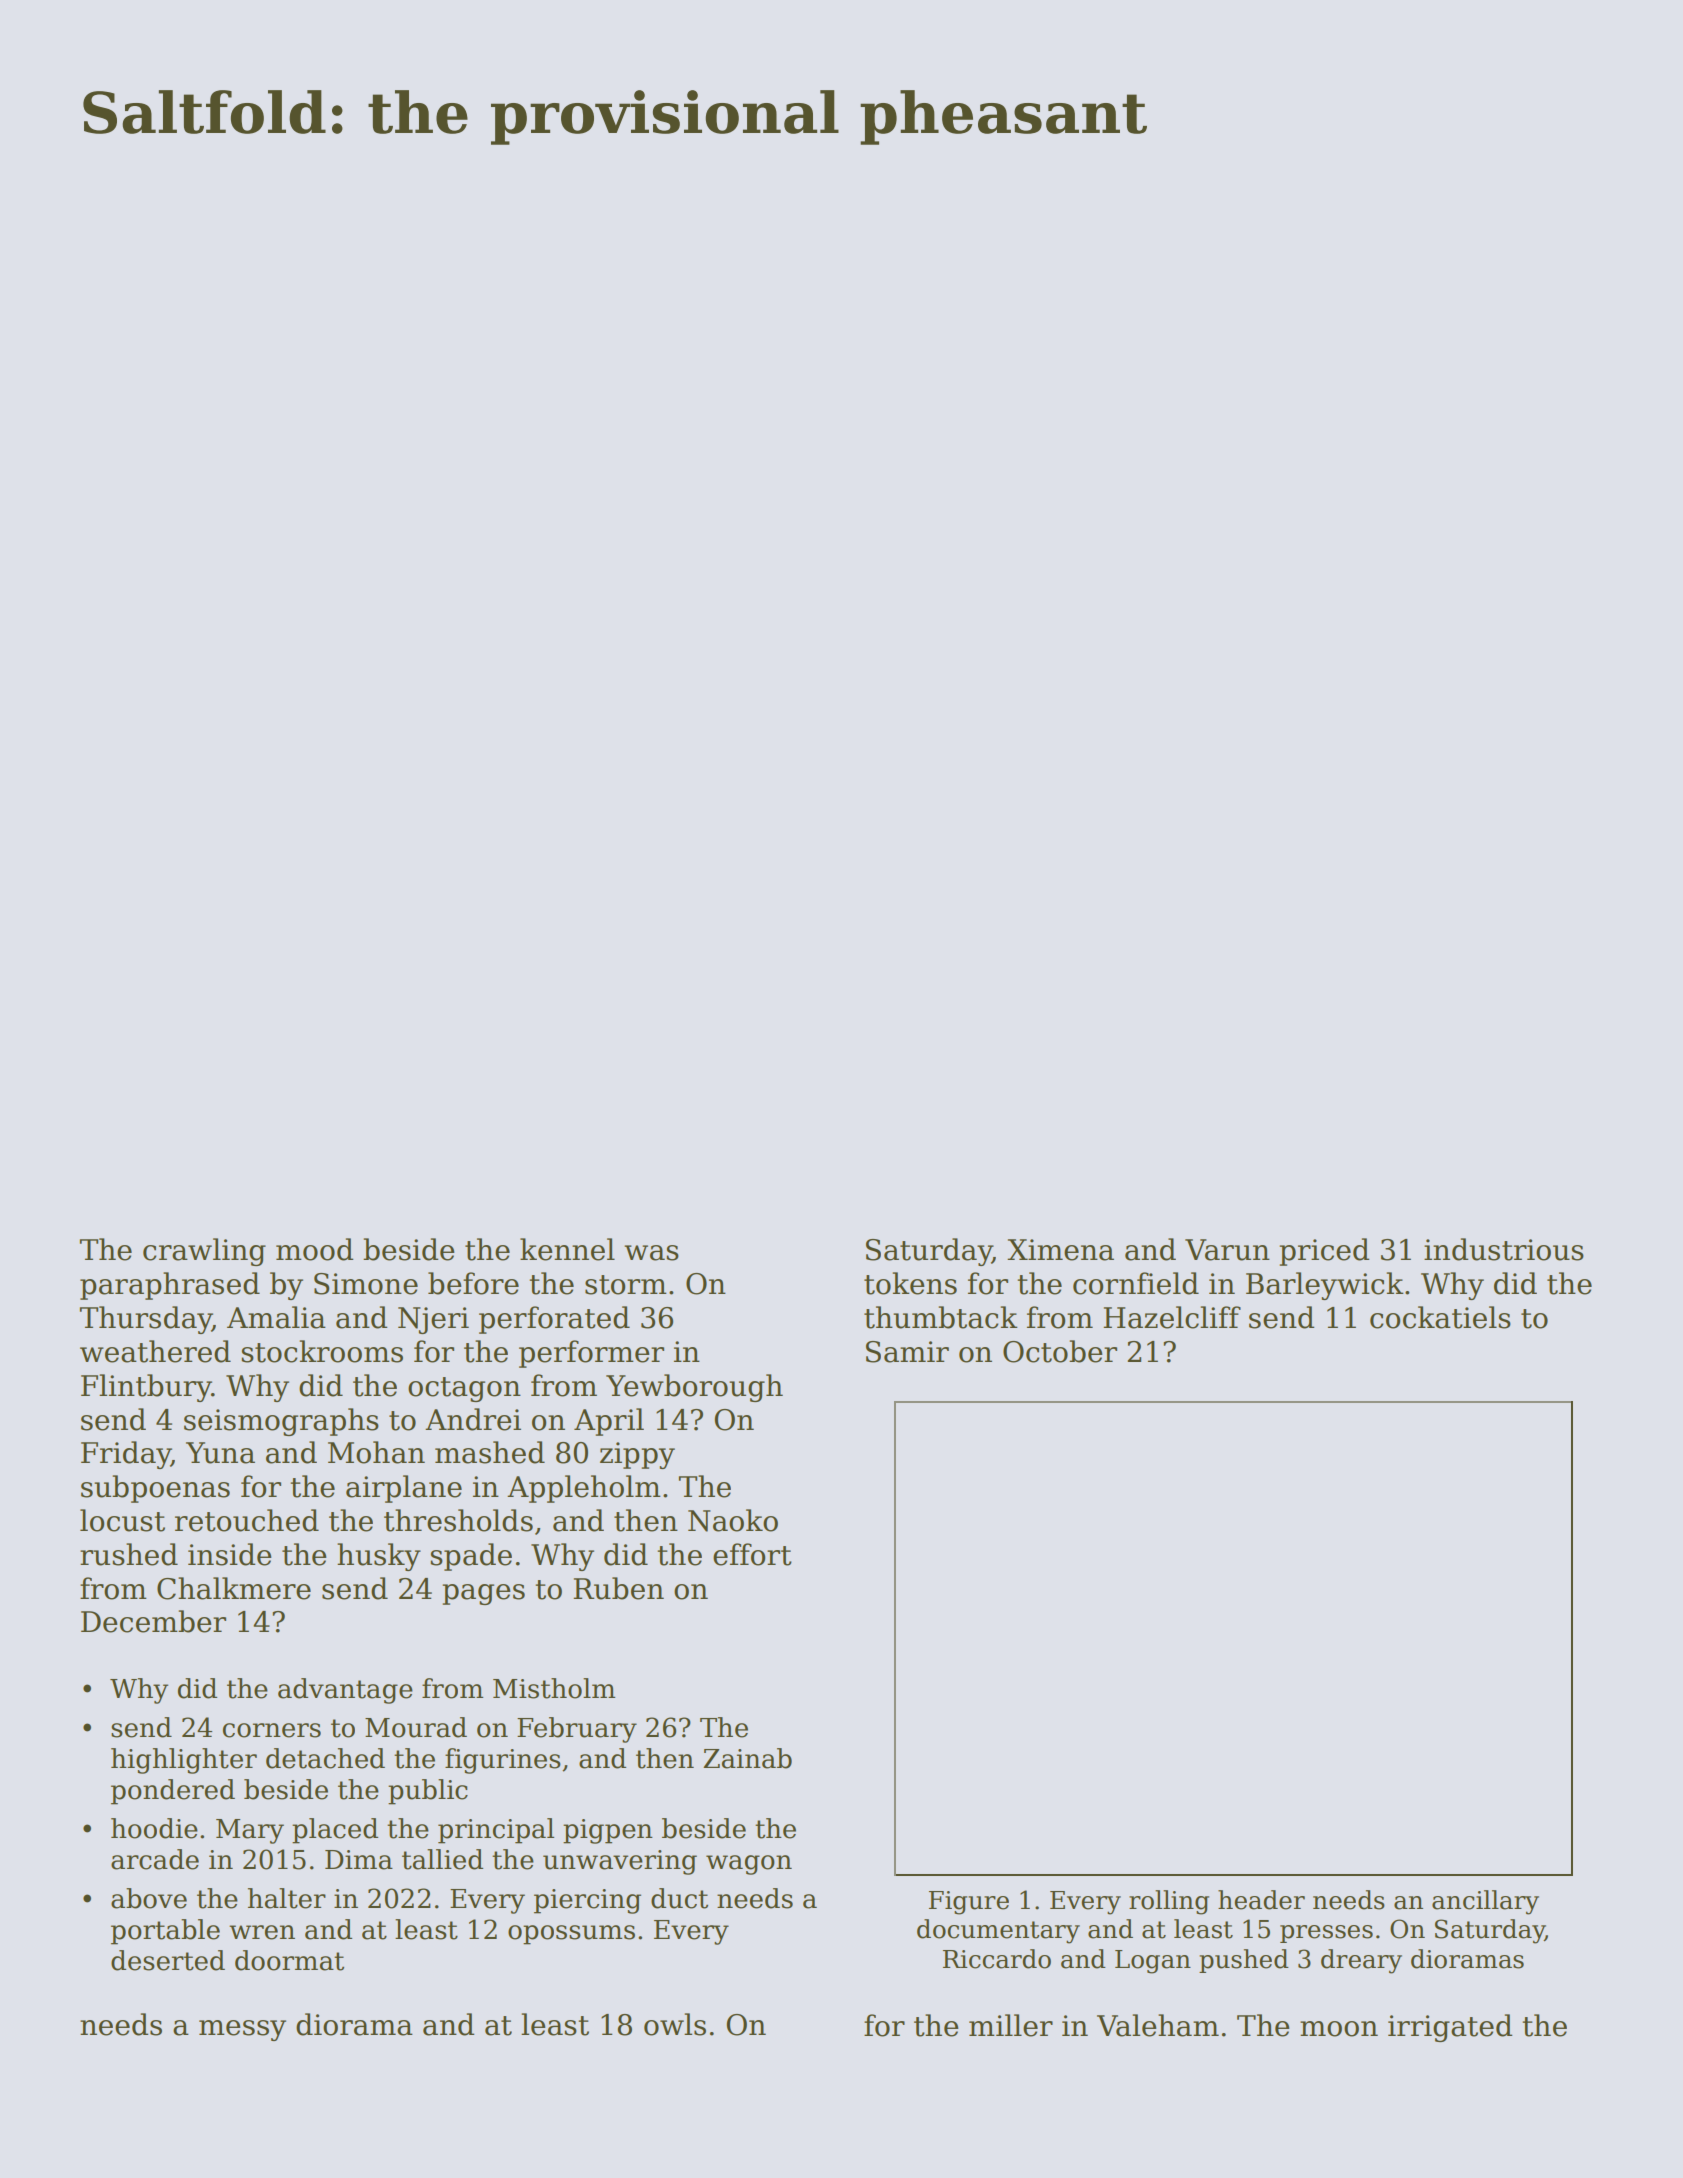 This screenshot has width=1683, height=2178. I want to click on storm, so click(626, 1285).
